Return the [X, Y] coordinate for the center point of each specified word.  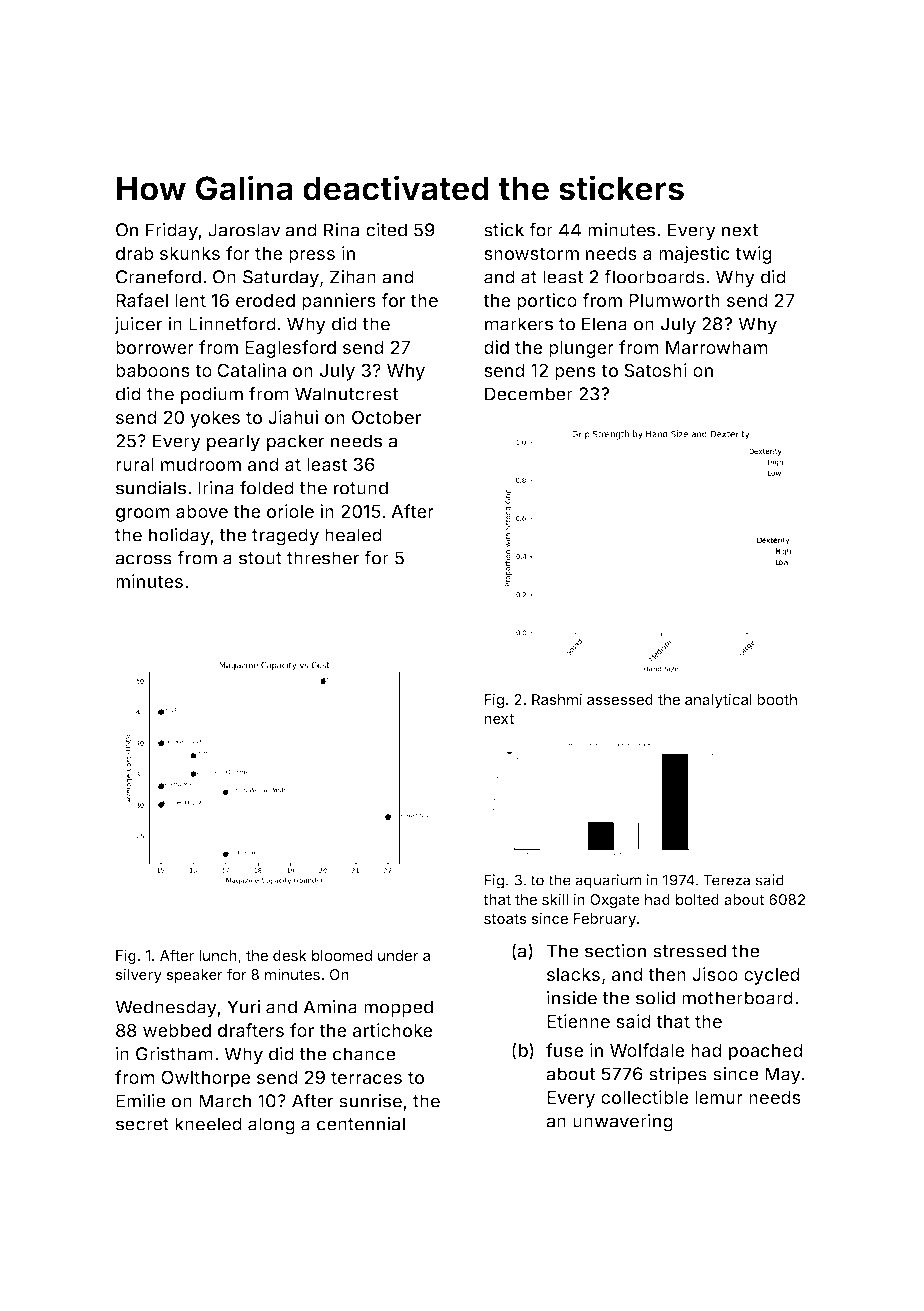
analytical [718, 700]
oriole [290, 511]
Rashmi [557, 699]
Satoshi [655, 370]
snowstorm [531, 253]
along [271, 1126]
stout [260, 558]
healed [353, 535]
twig [753, 255]
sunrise [370, 1100]
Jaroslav [244, 230]
